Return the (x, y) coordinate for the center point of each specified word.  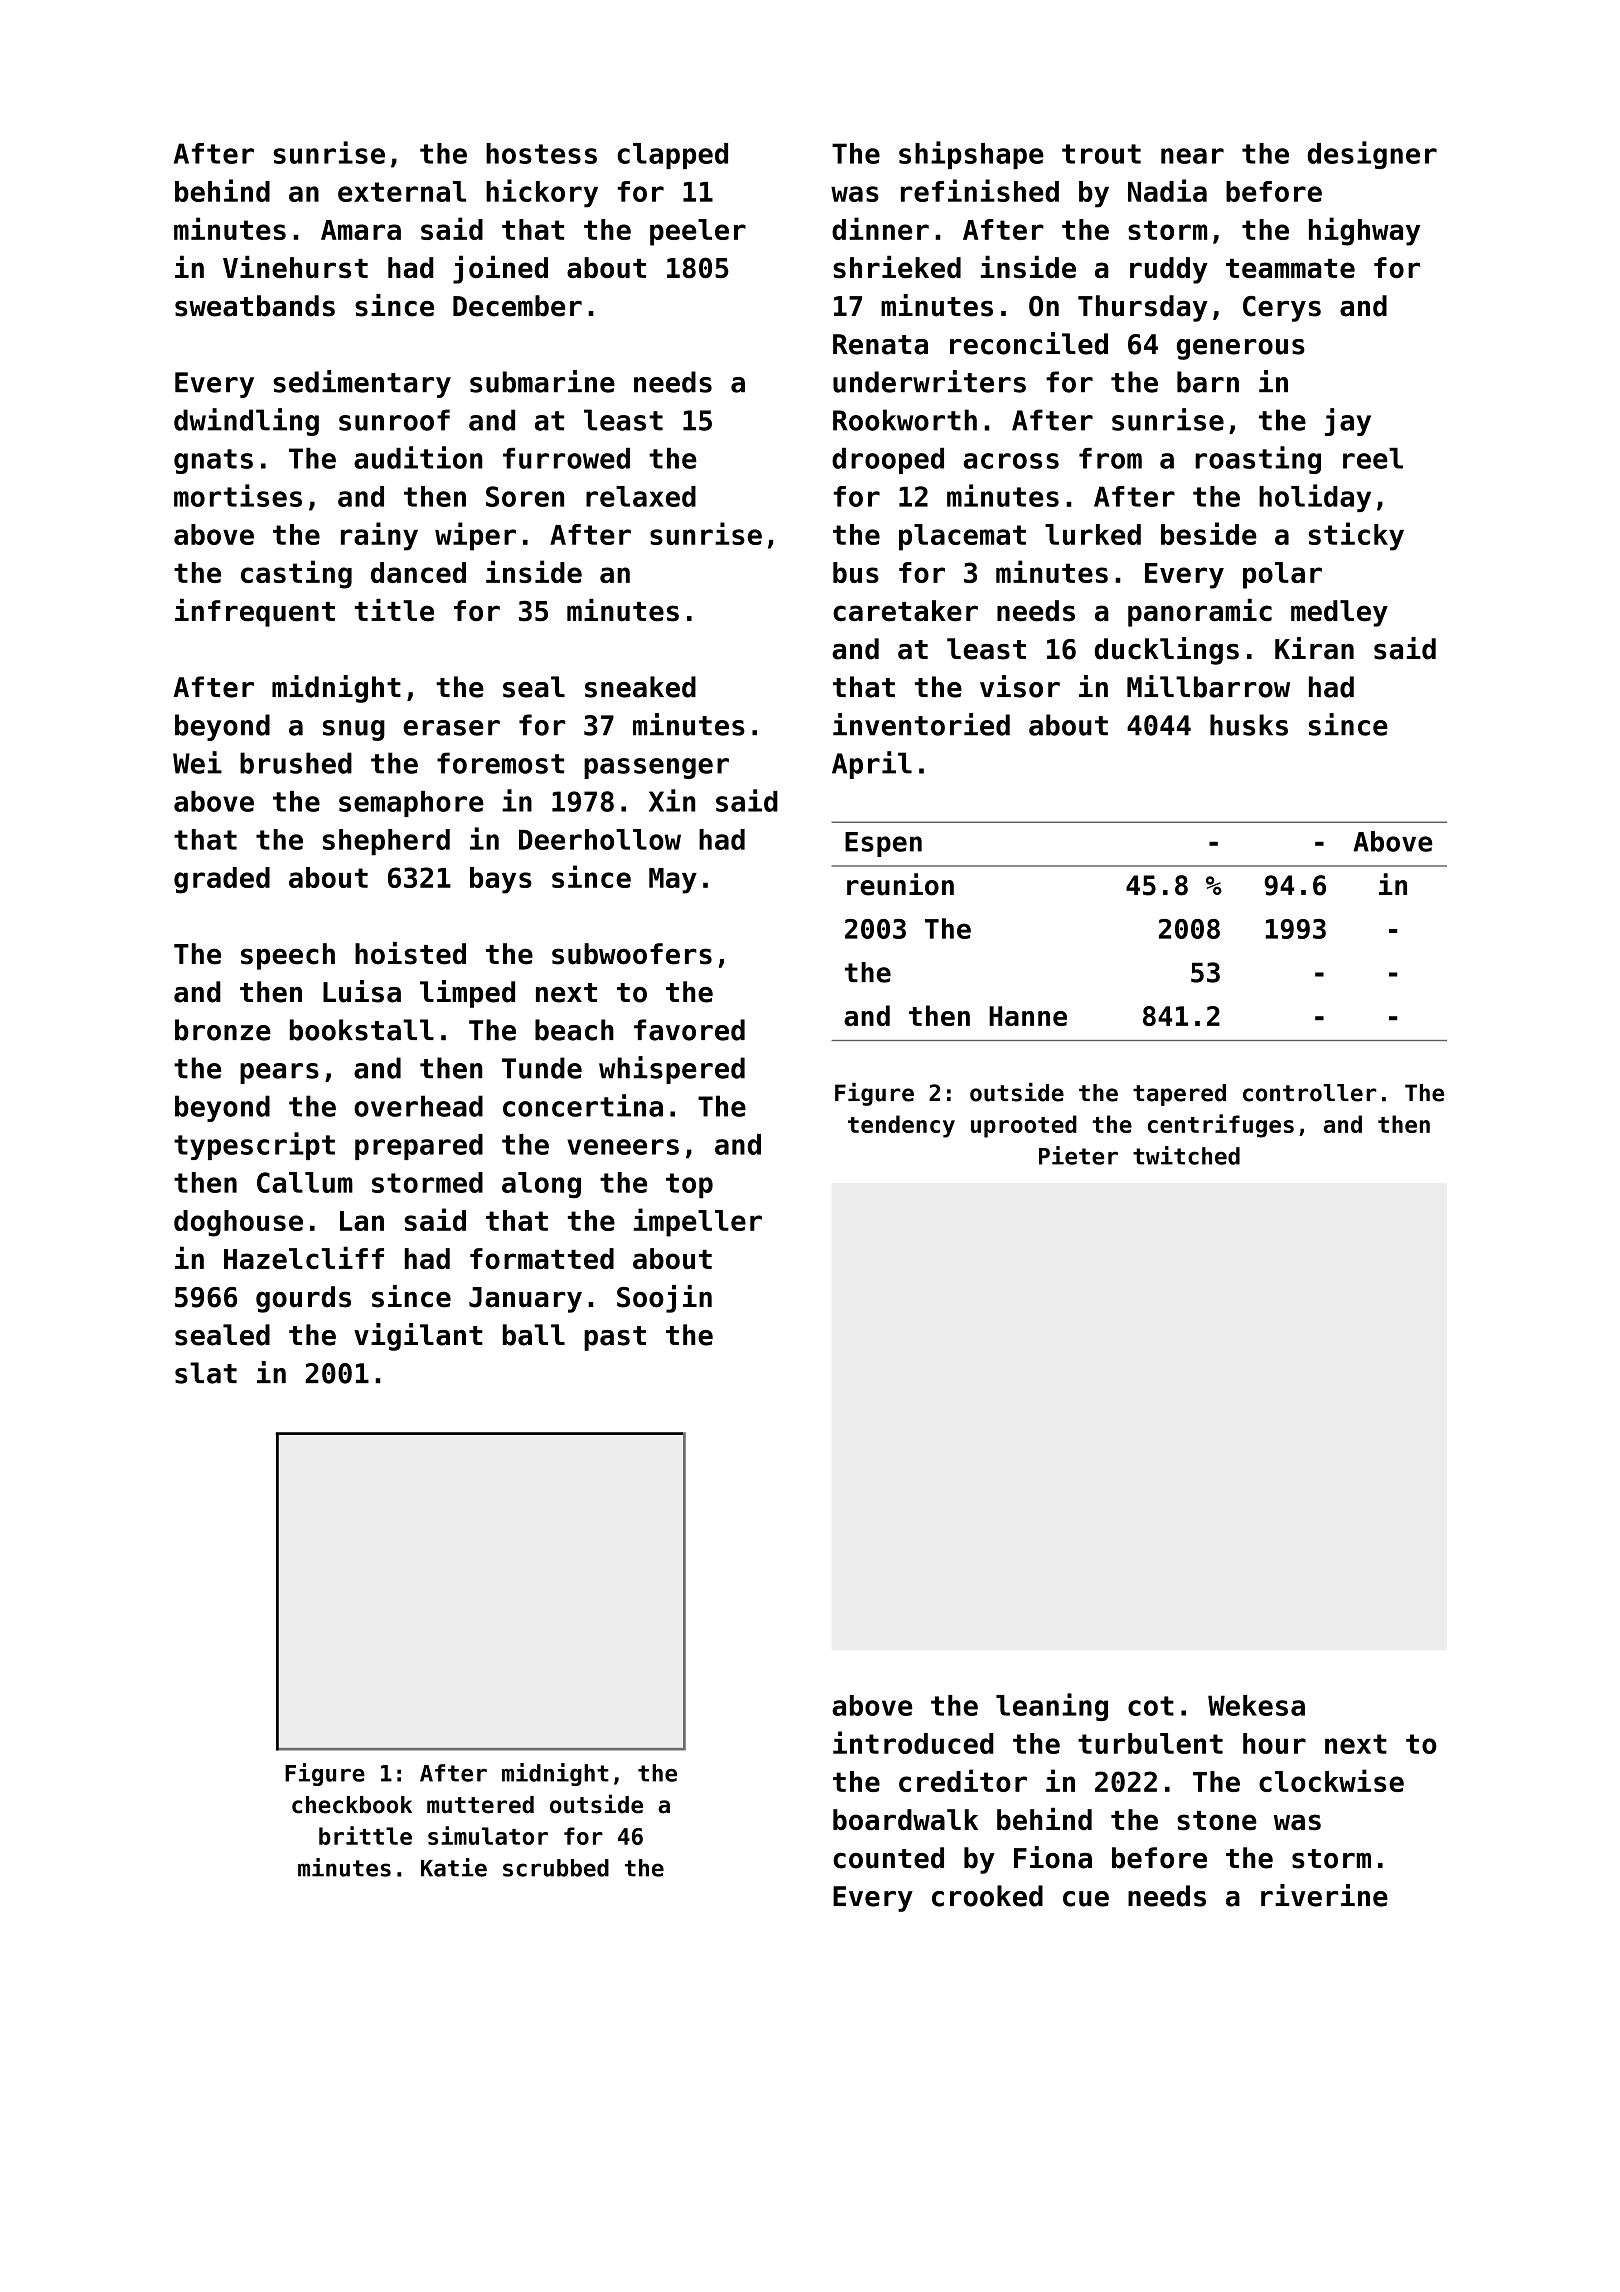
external (402, 191)
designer (1372, 155)
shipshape (971, 155)
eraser (451, 728)
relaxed (641, 496)
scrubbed (556, 1868)
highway (1364, 231)
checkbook (352, 1805)
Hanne (1028, 1016)
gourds (303, 1299)
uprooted (1024, 1126)
